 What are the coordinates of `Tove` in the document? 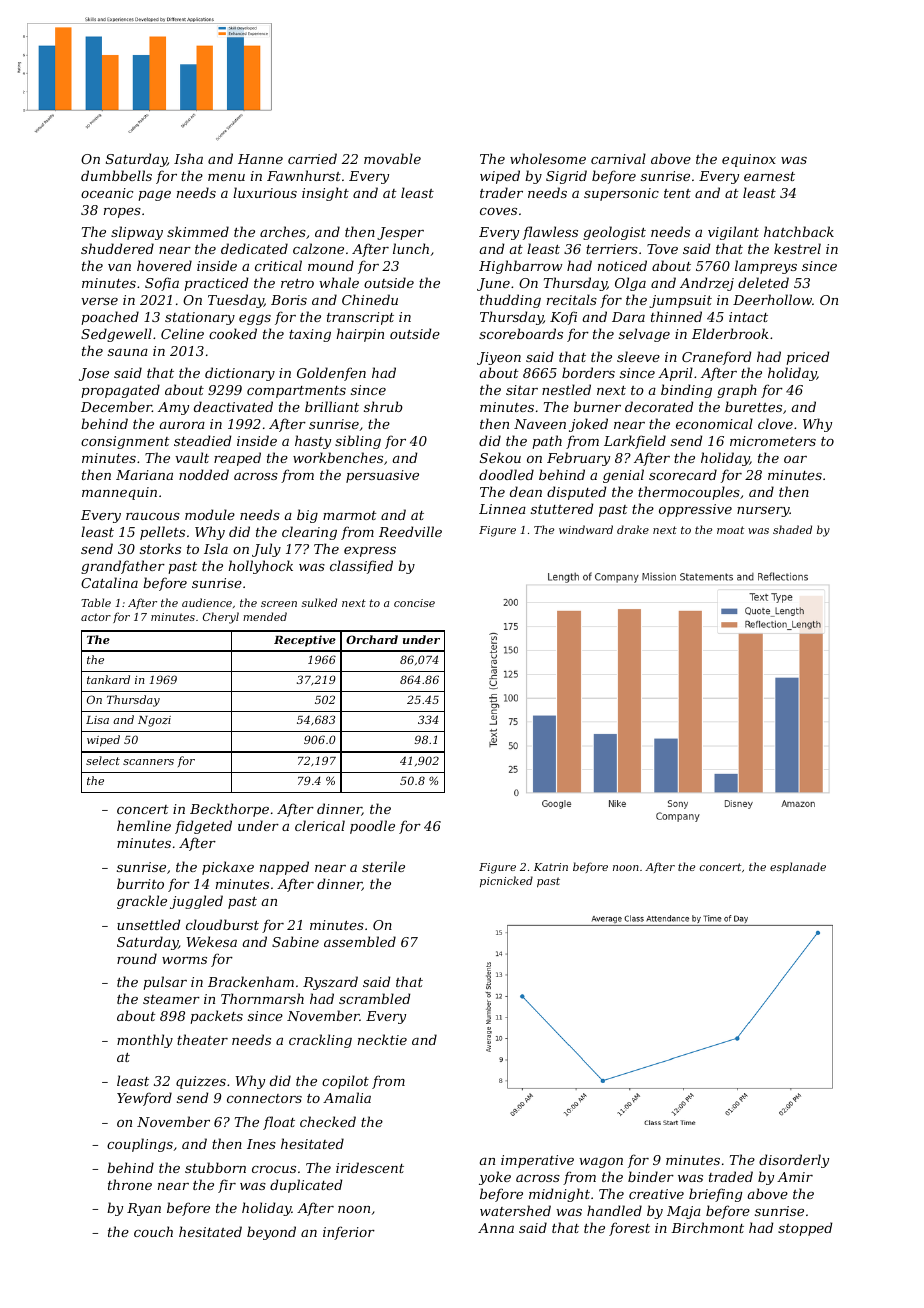 It's located at (662, 249).
